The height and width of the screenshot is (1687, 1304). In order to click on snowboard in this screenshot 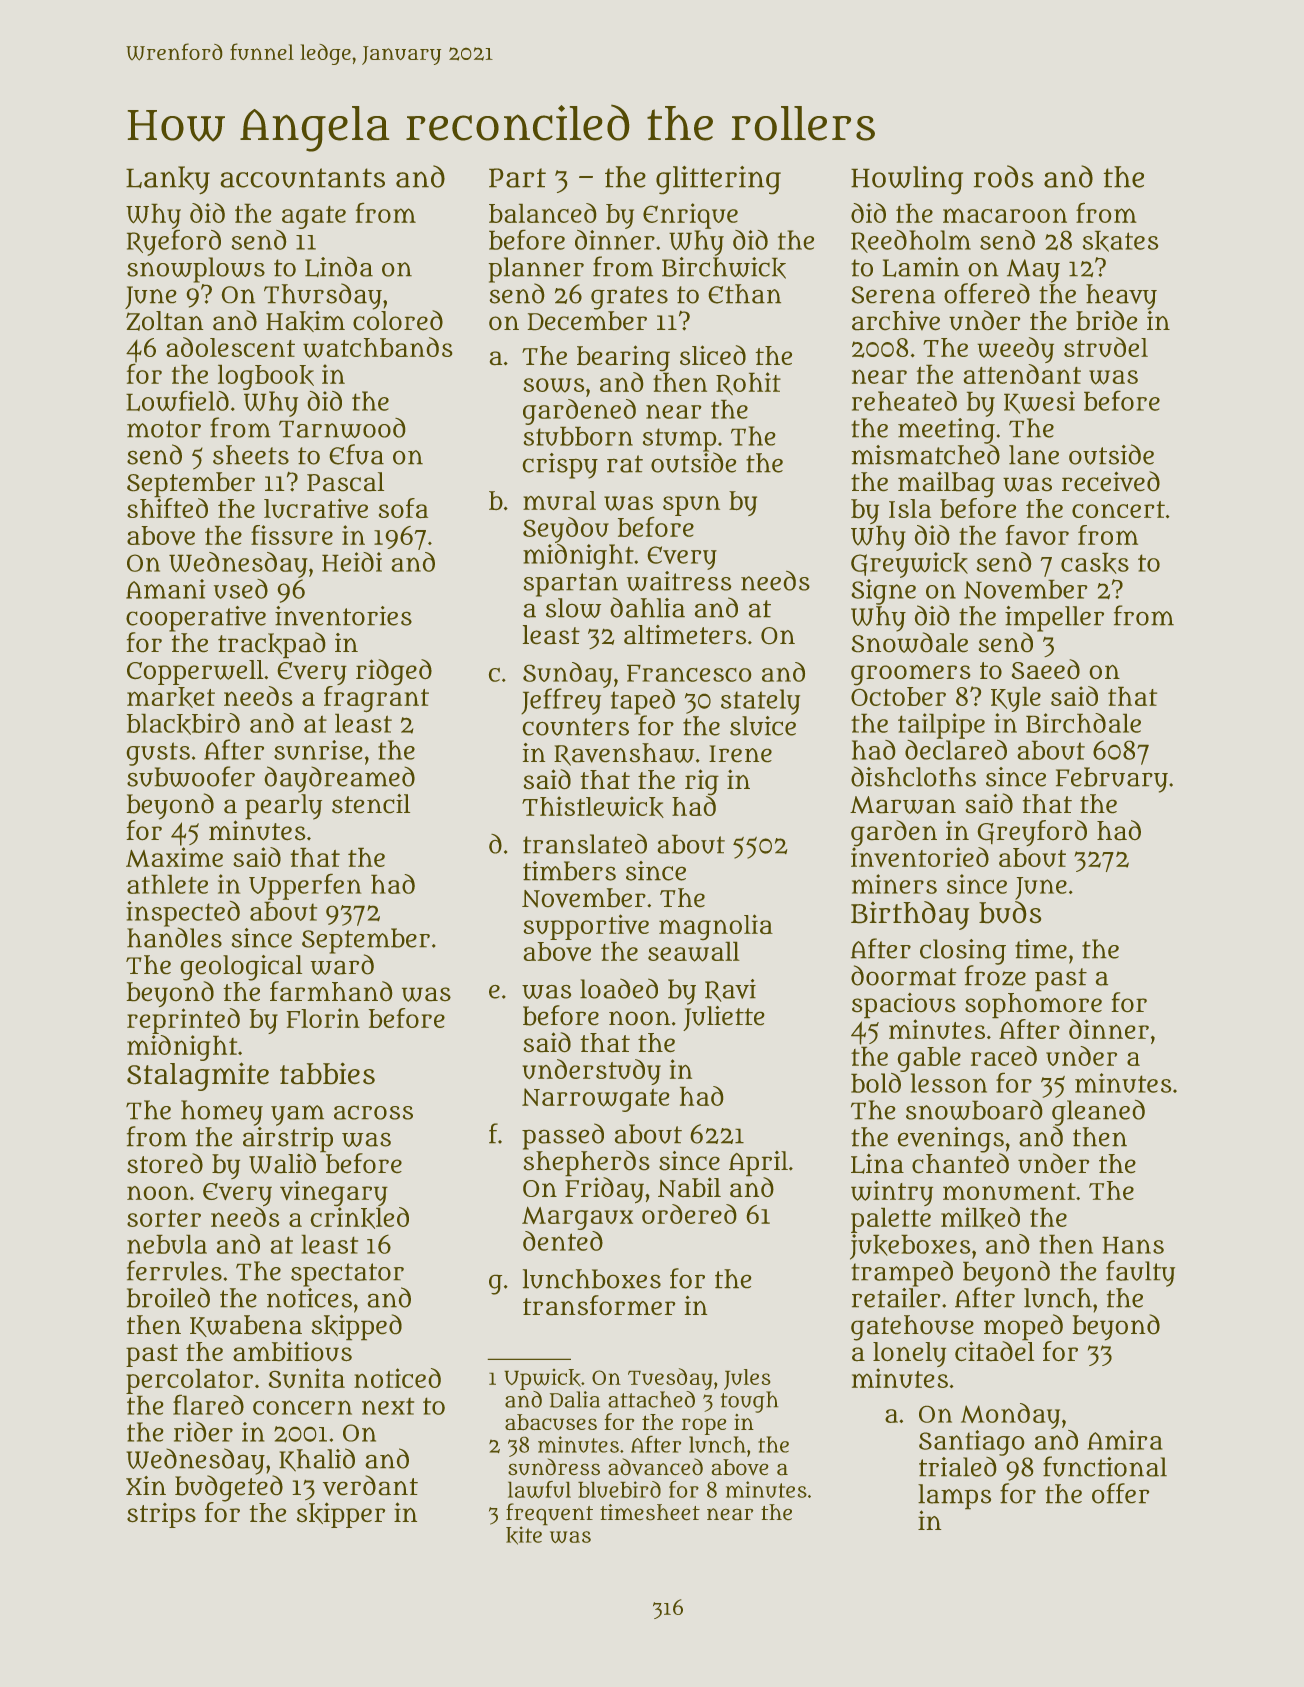, I will do `click(974, 1110)`.
